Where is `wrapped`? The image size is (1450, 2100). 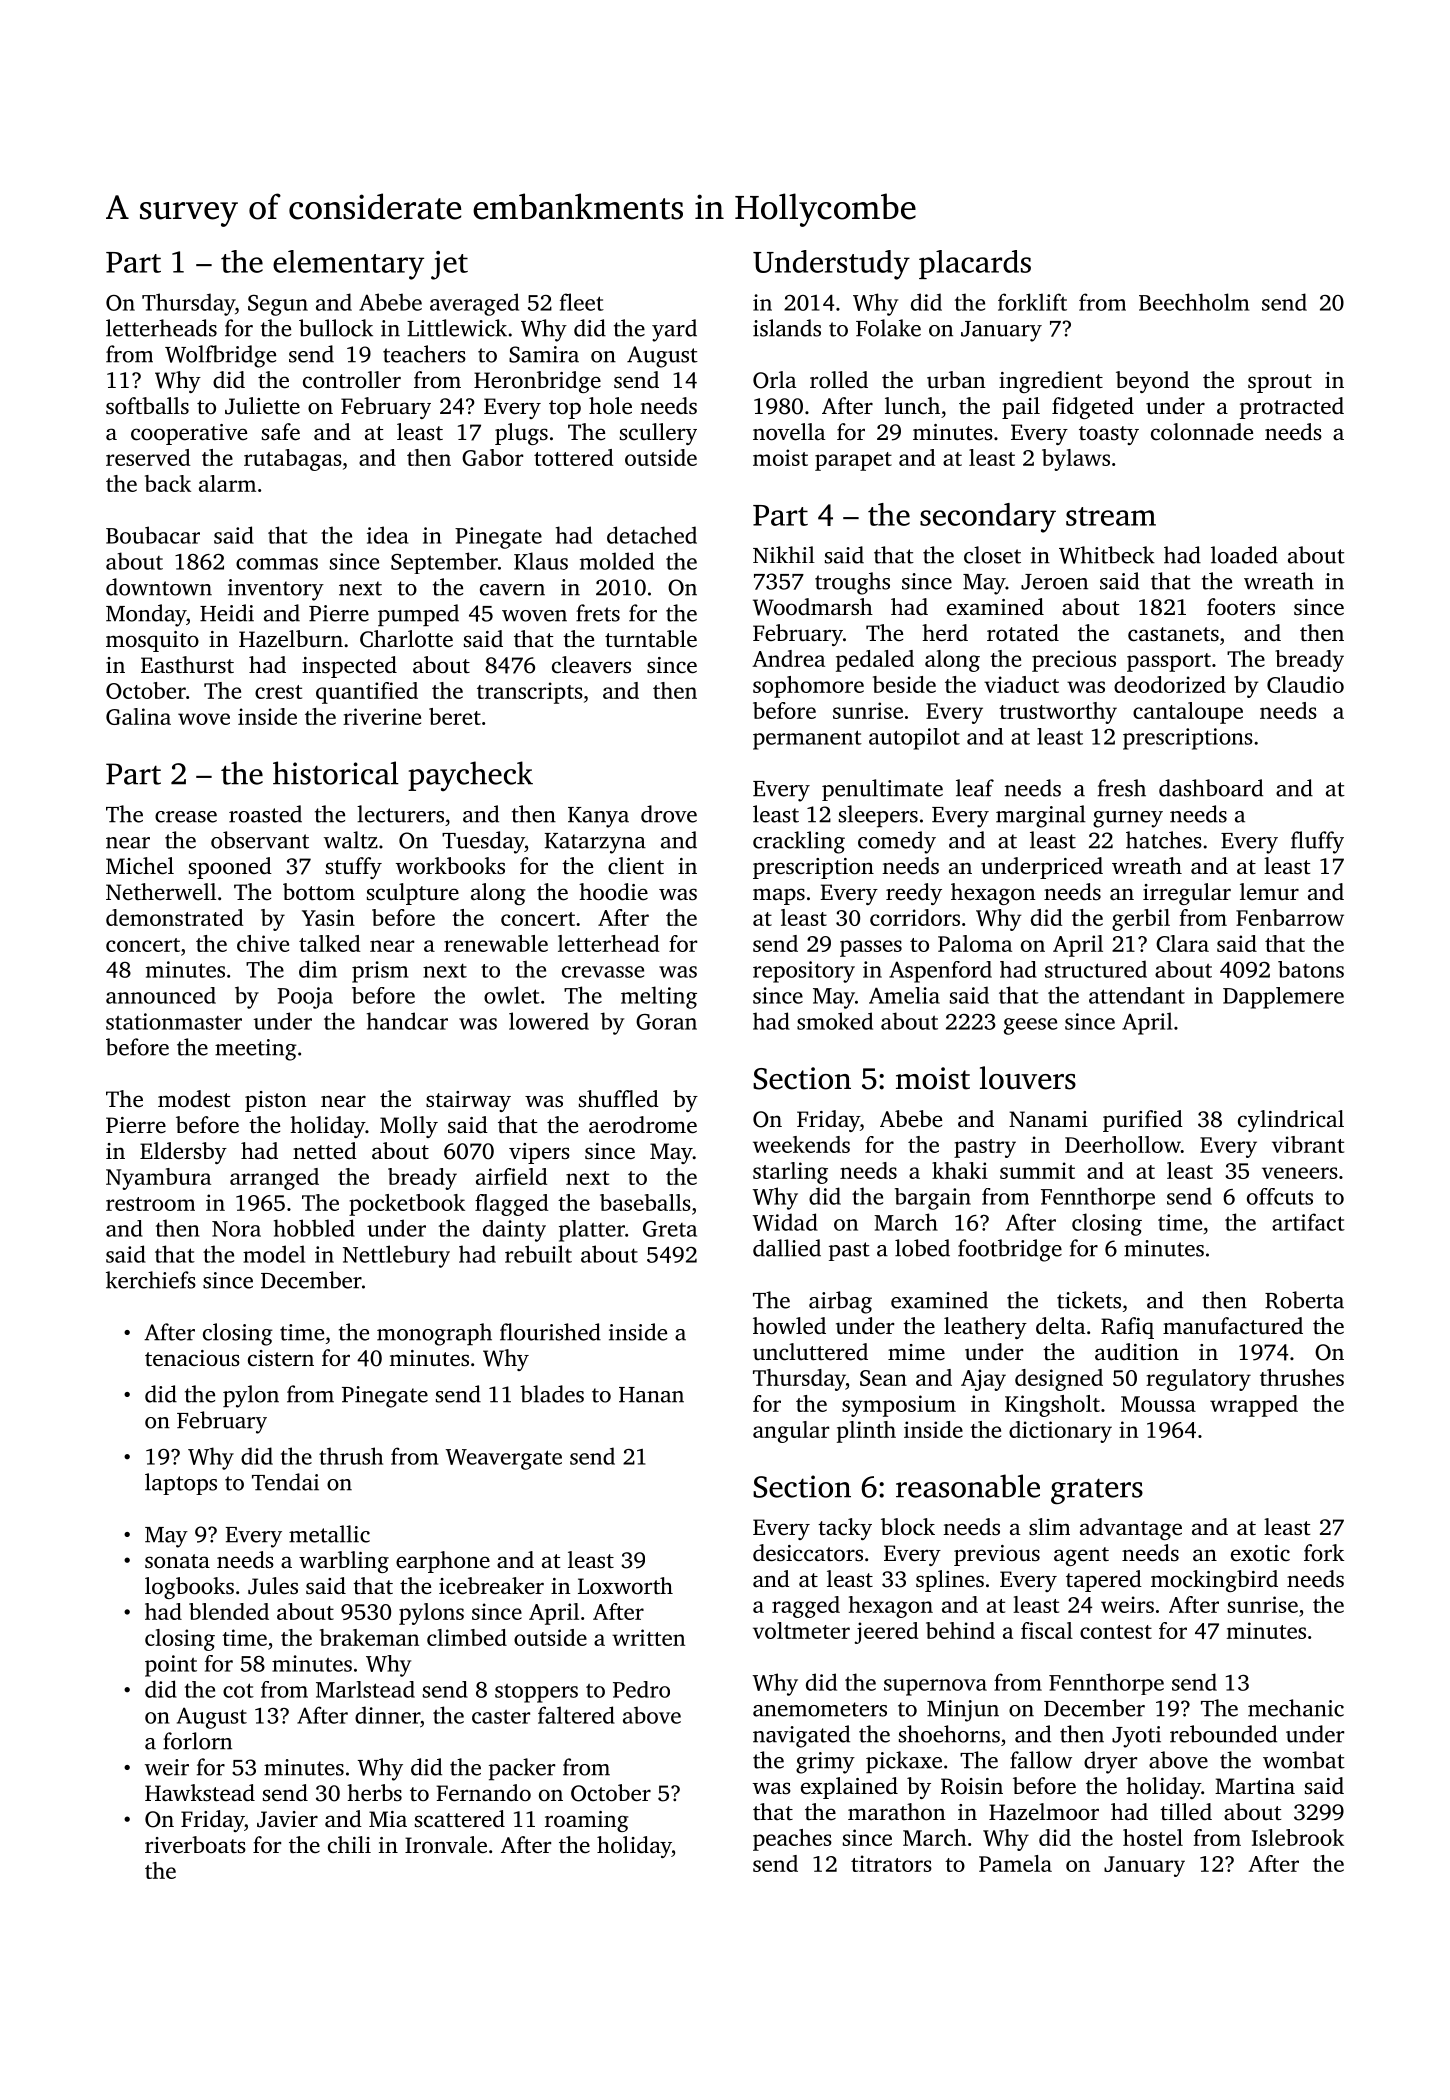
wrapped is located at coordinates (1254, 1406).
